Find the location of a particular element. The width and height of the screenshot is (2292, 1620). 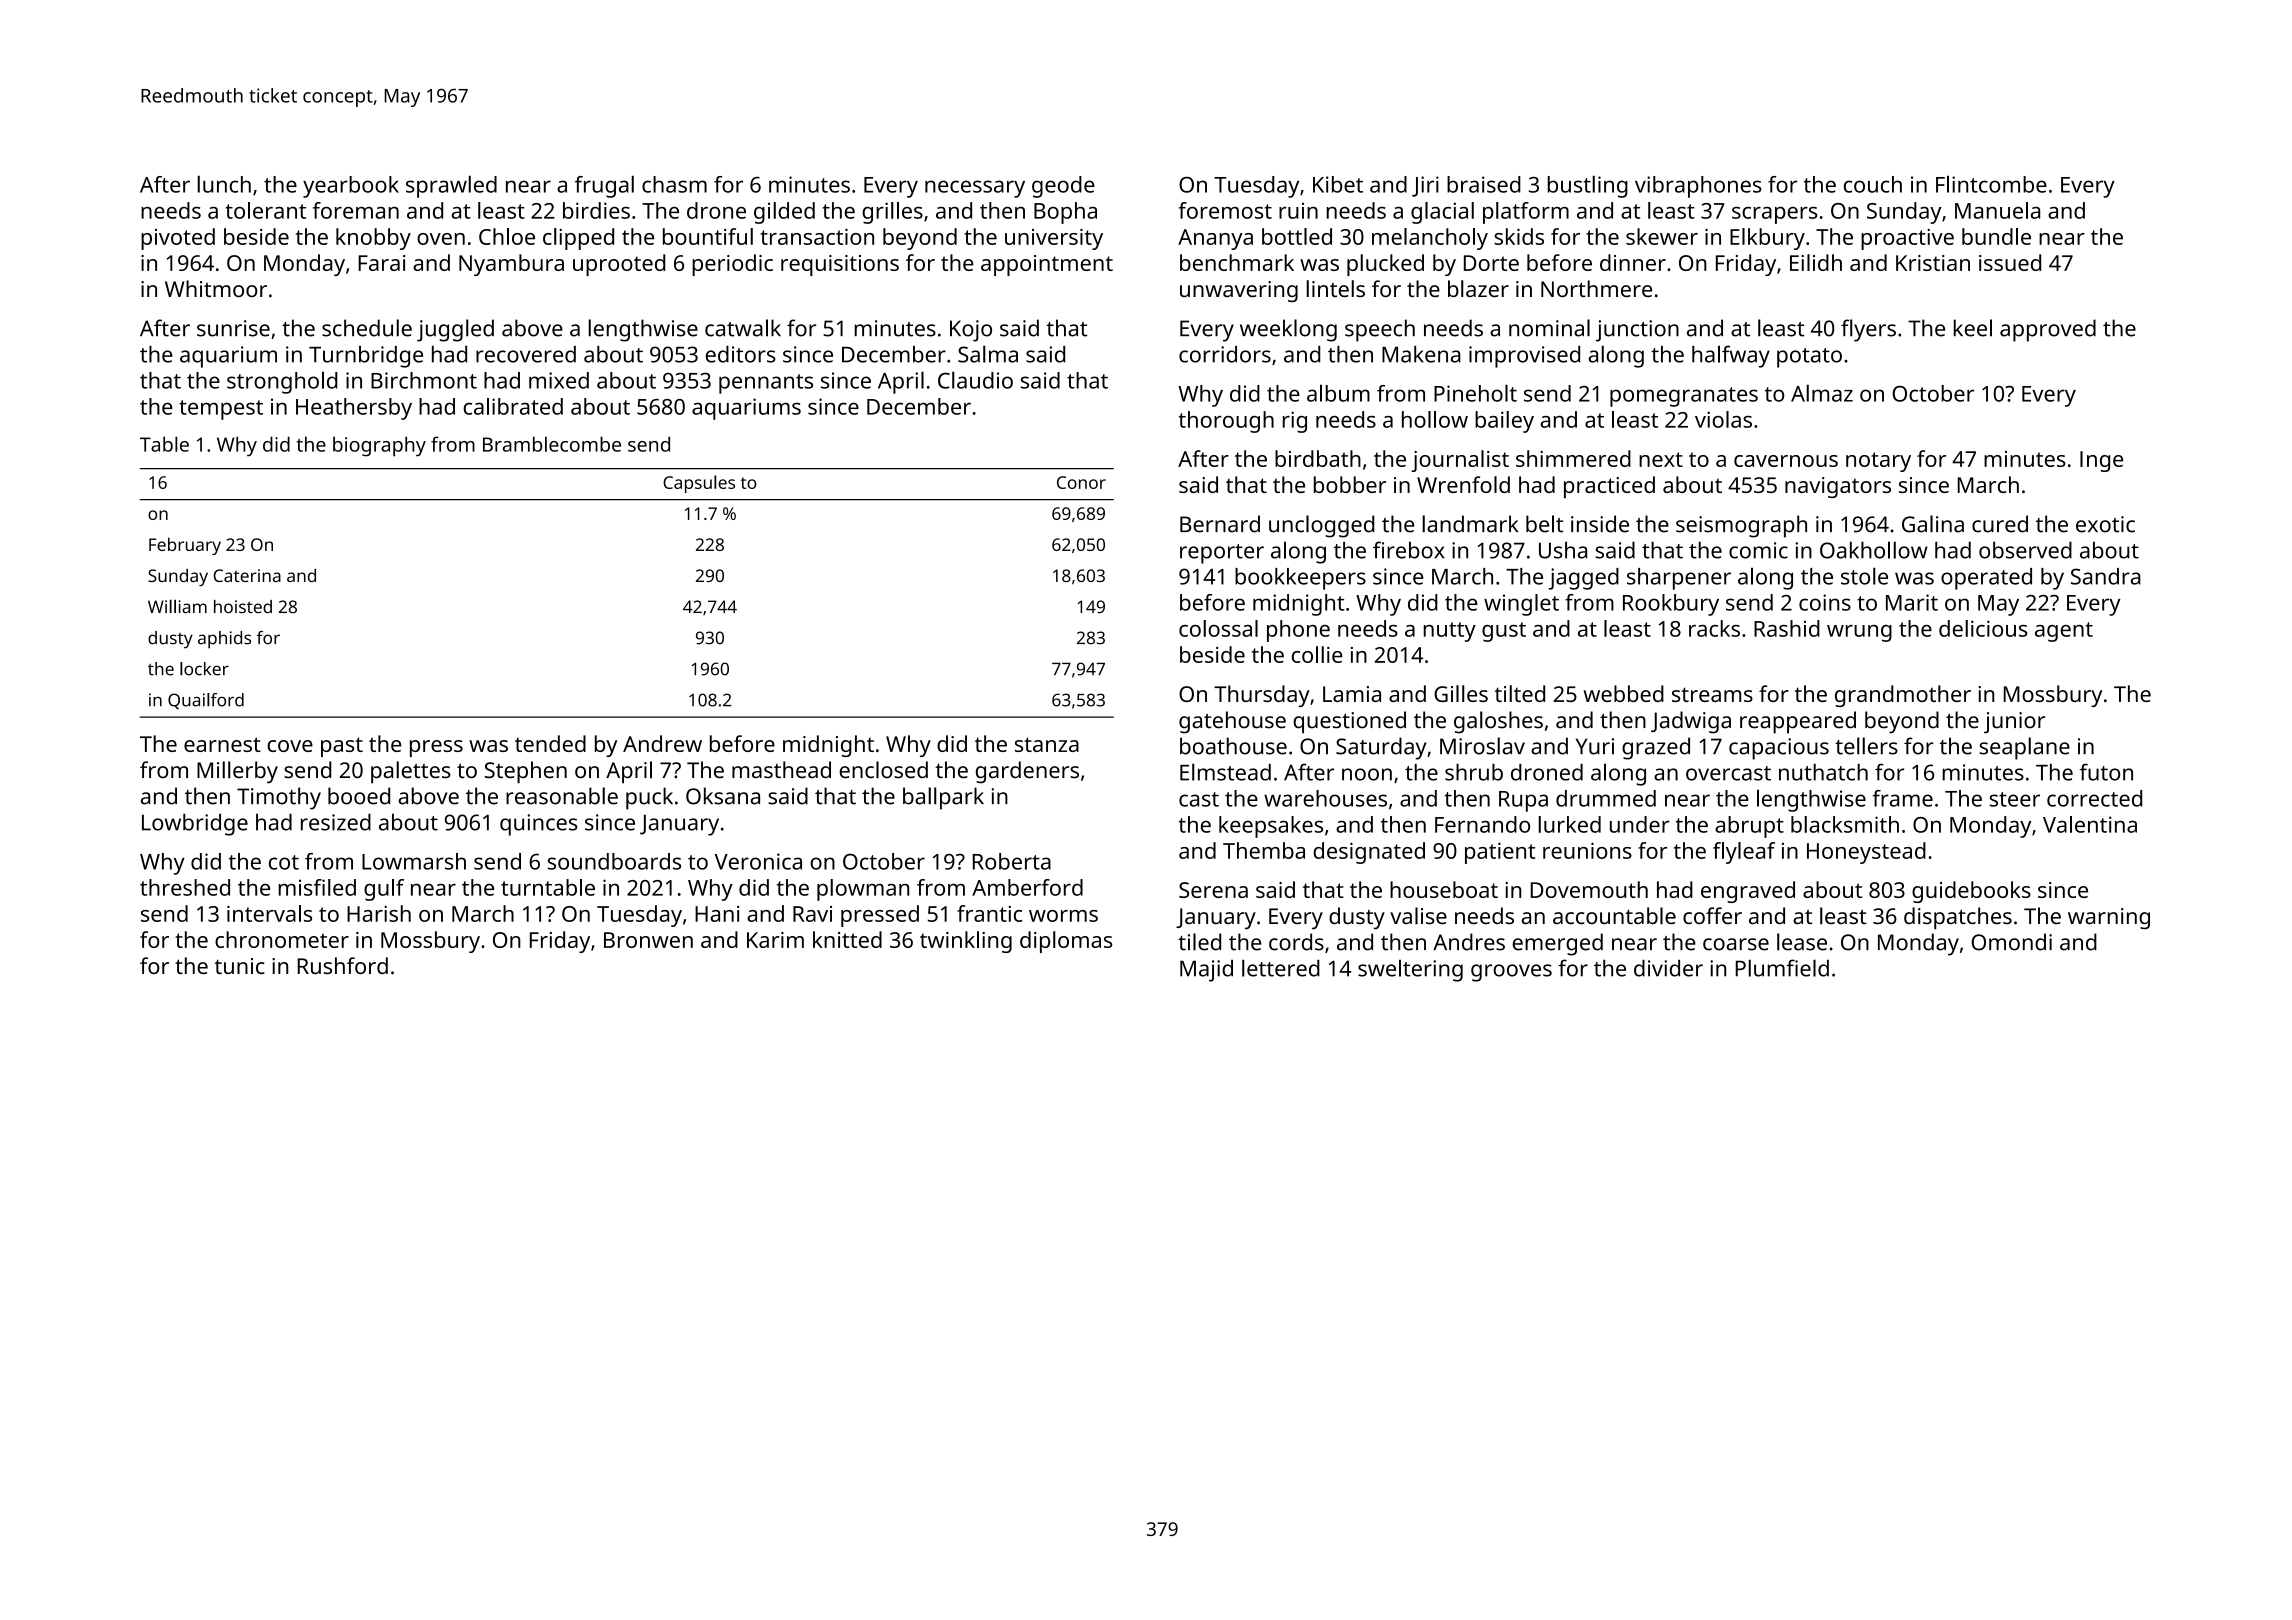

Stephen is located at coordinates (526, 772).
